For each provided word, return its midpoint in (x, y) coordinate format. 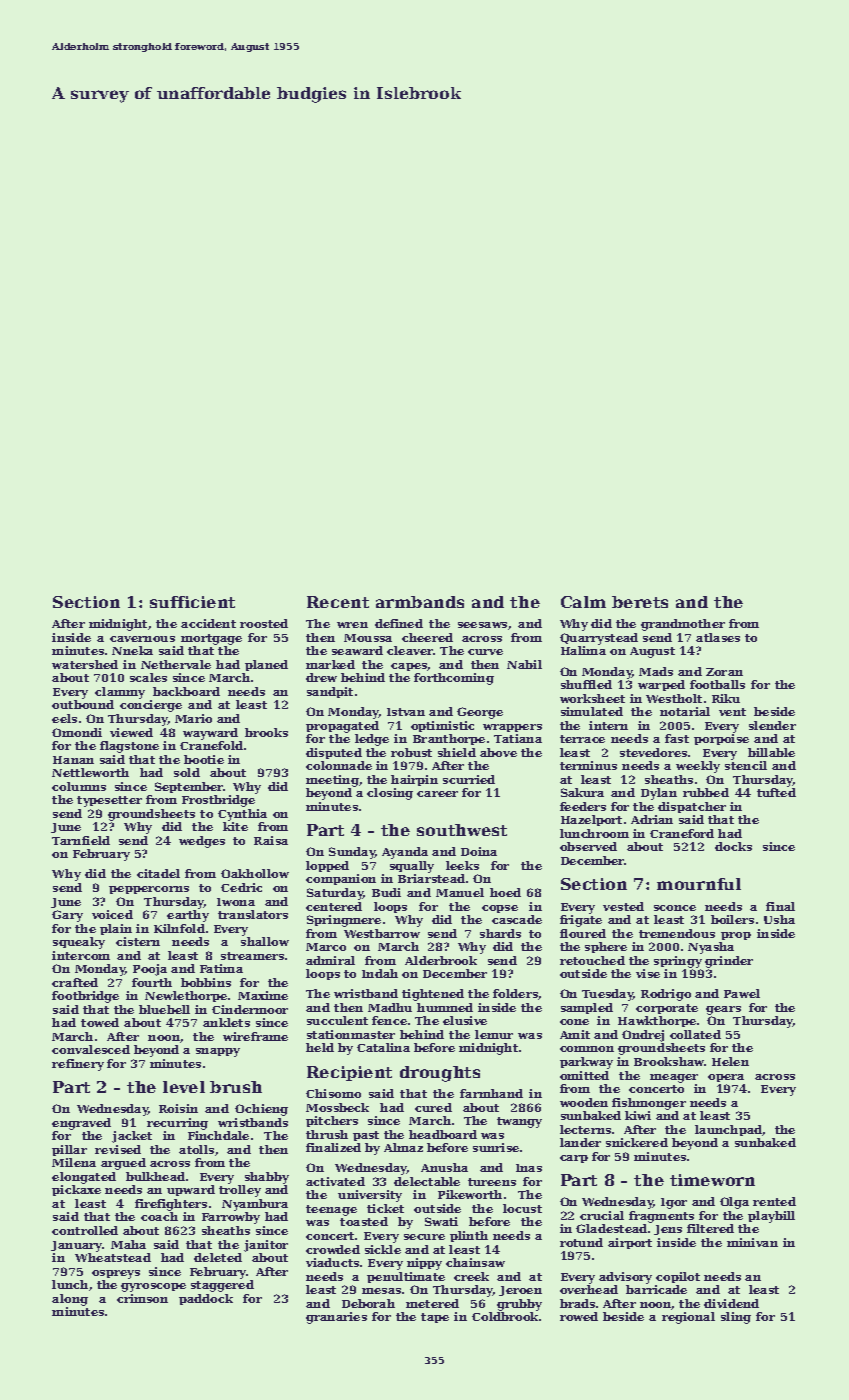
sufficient (192, 602)
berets (640, 602)
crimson (142, 1298)
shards (500, 933)
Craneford (682, 833)
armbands (420, 602)
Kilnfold (179, 928)
